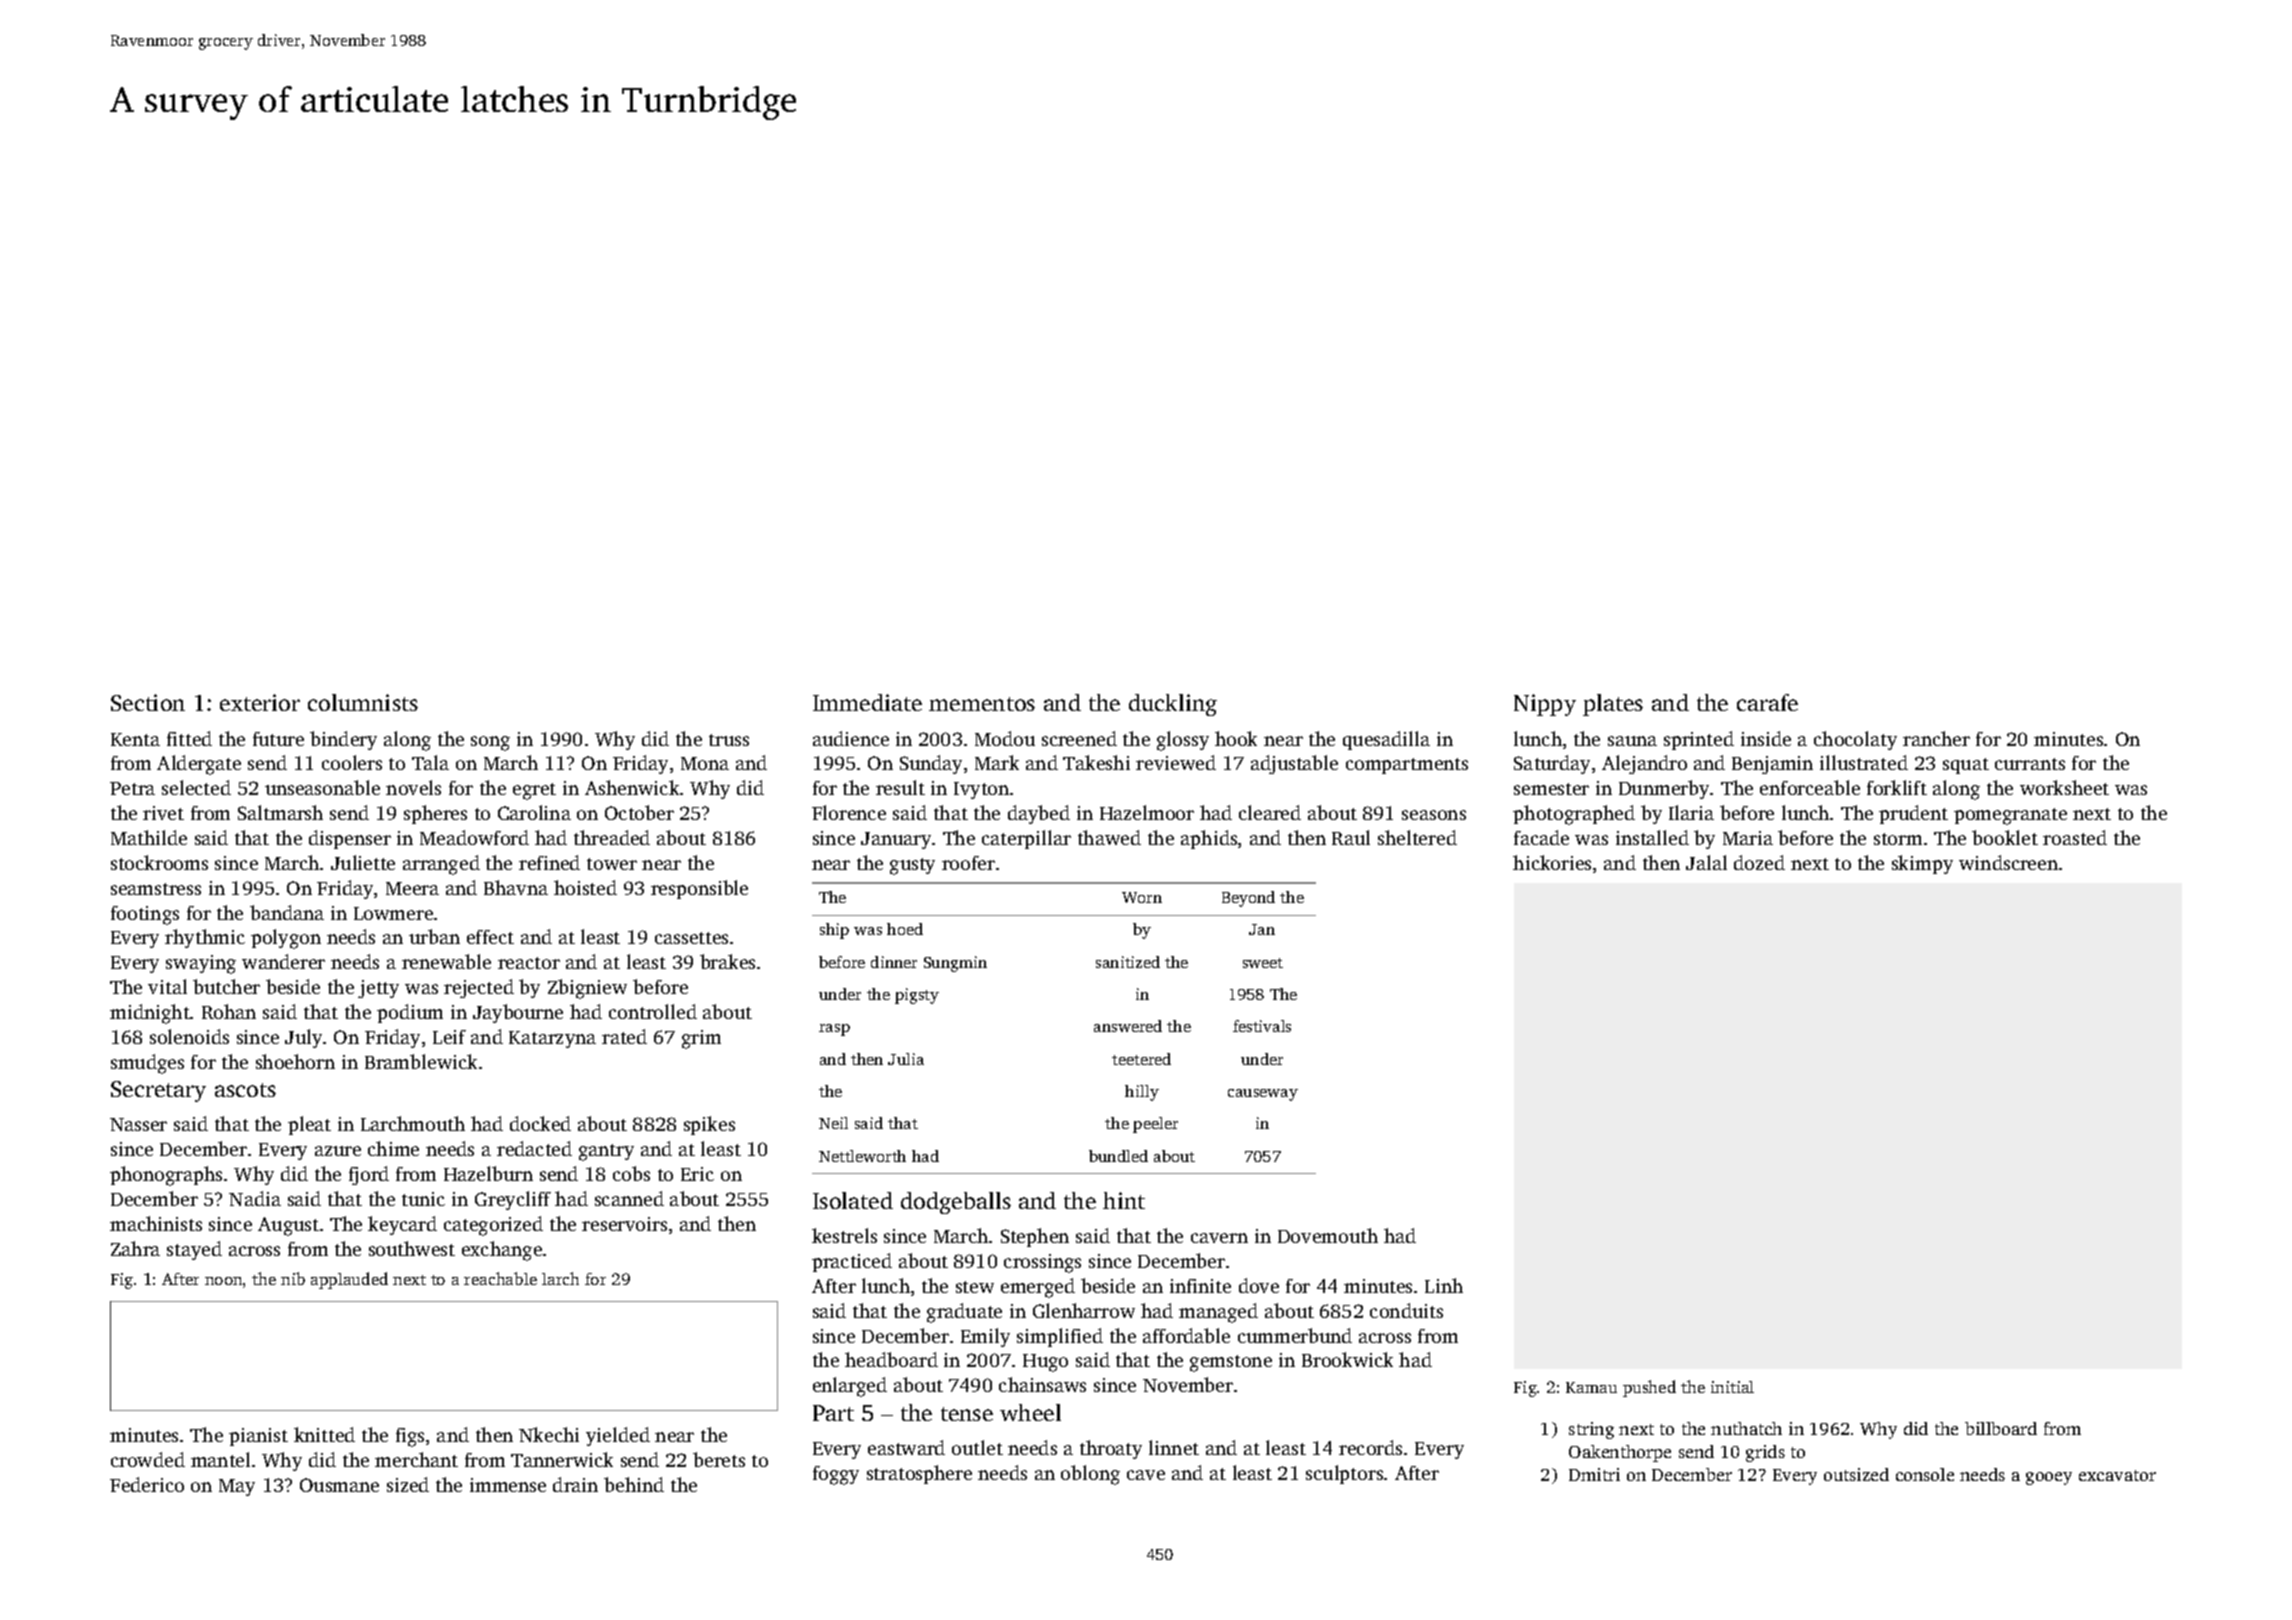 The height and width of the image is (1620, 2292). I want to click on cobs, so click(631, 1173).
